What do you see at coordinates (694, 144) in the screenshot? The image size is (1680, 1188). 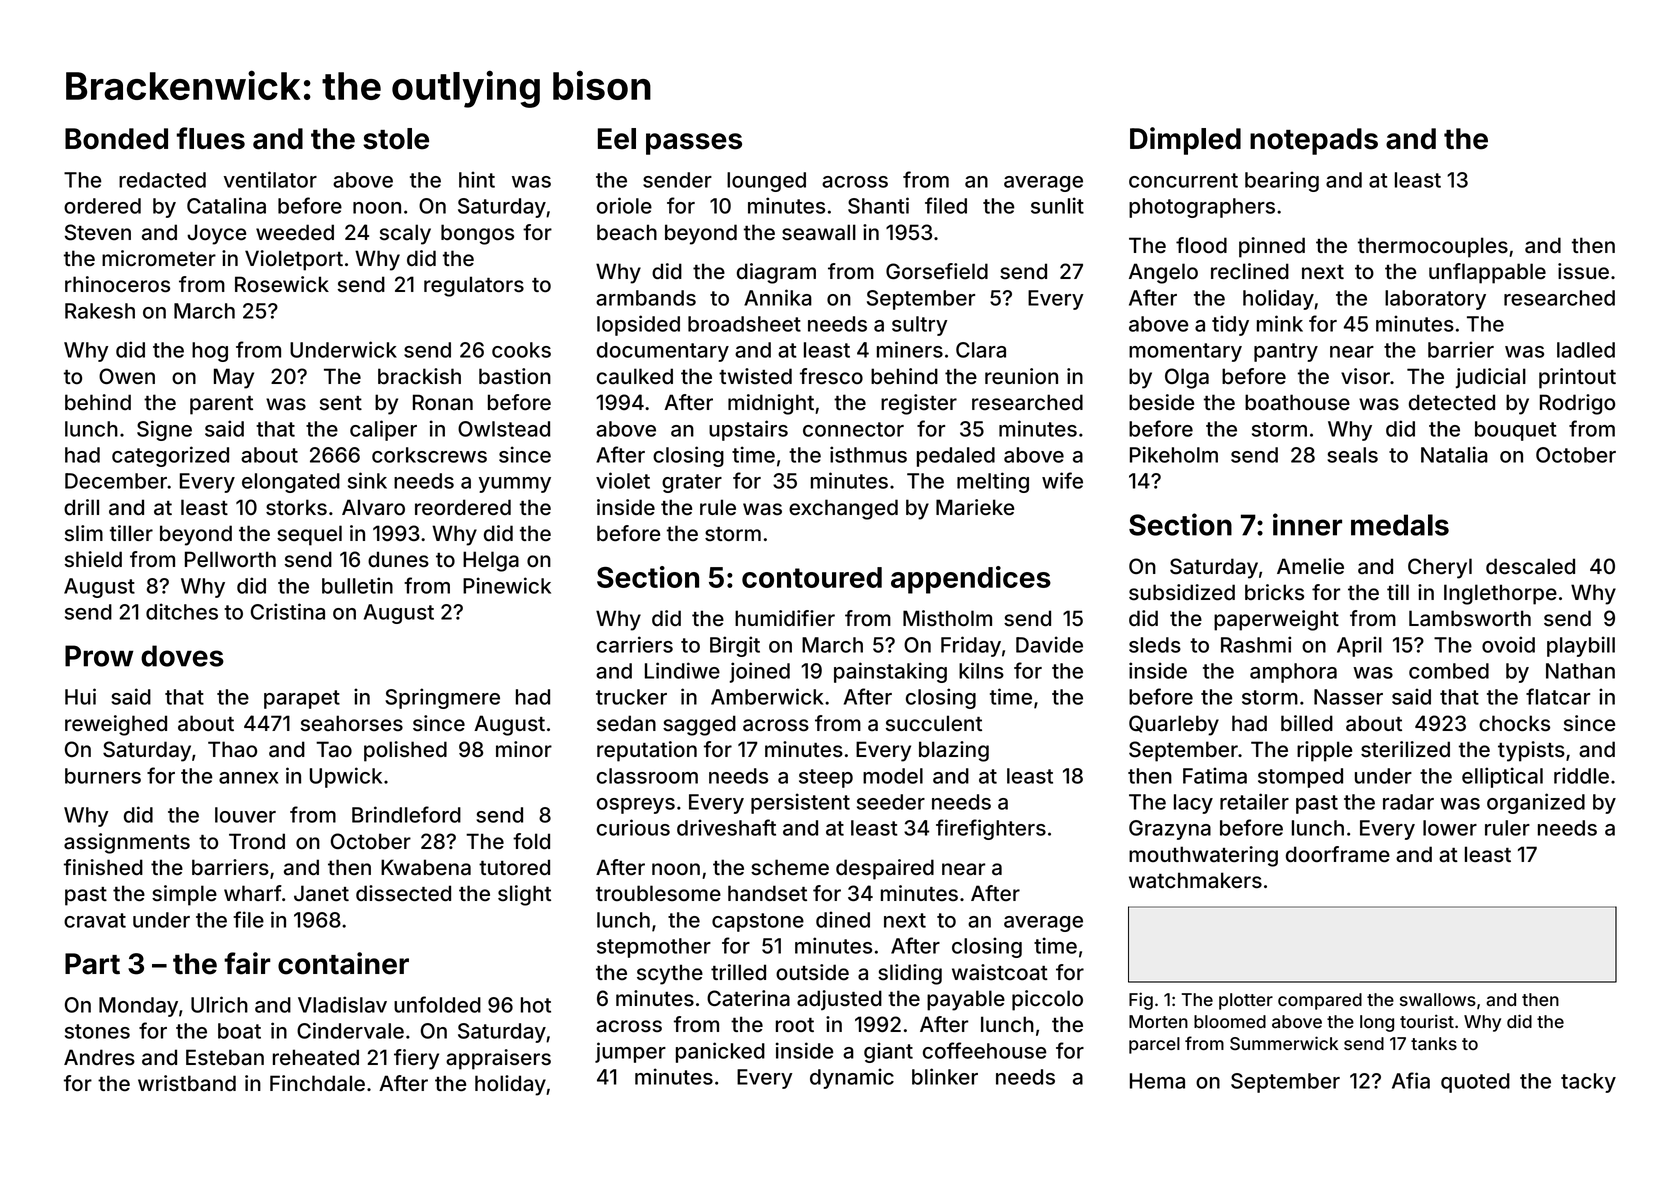 I see `passes` at bounding box center [694, 144].
